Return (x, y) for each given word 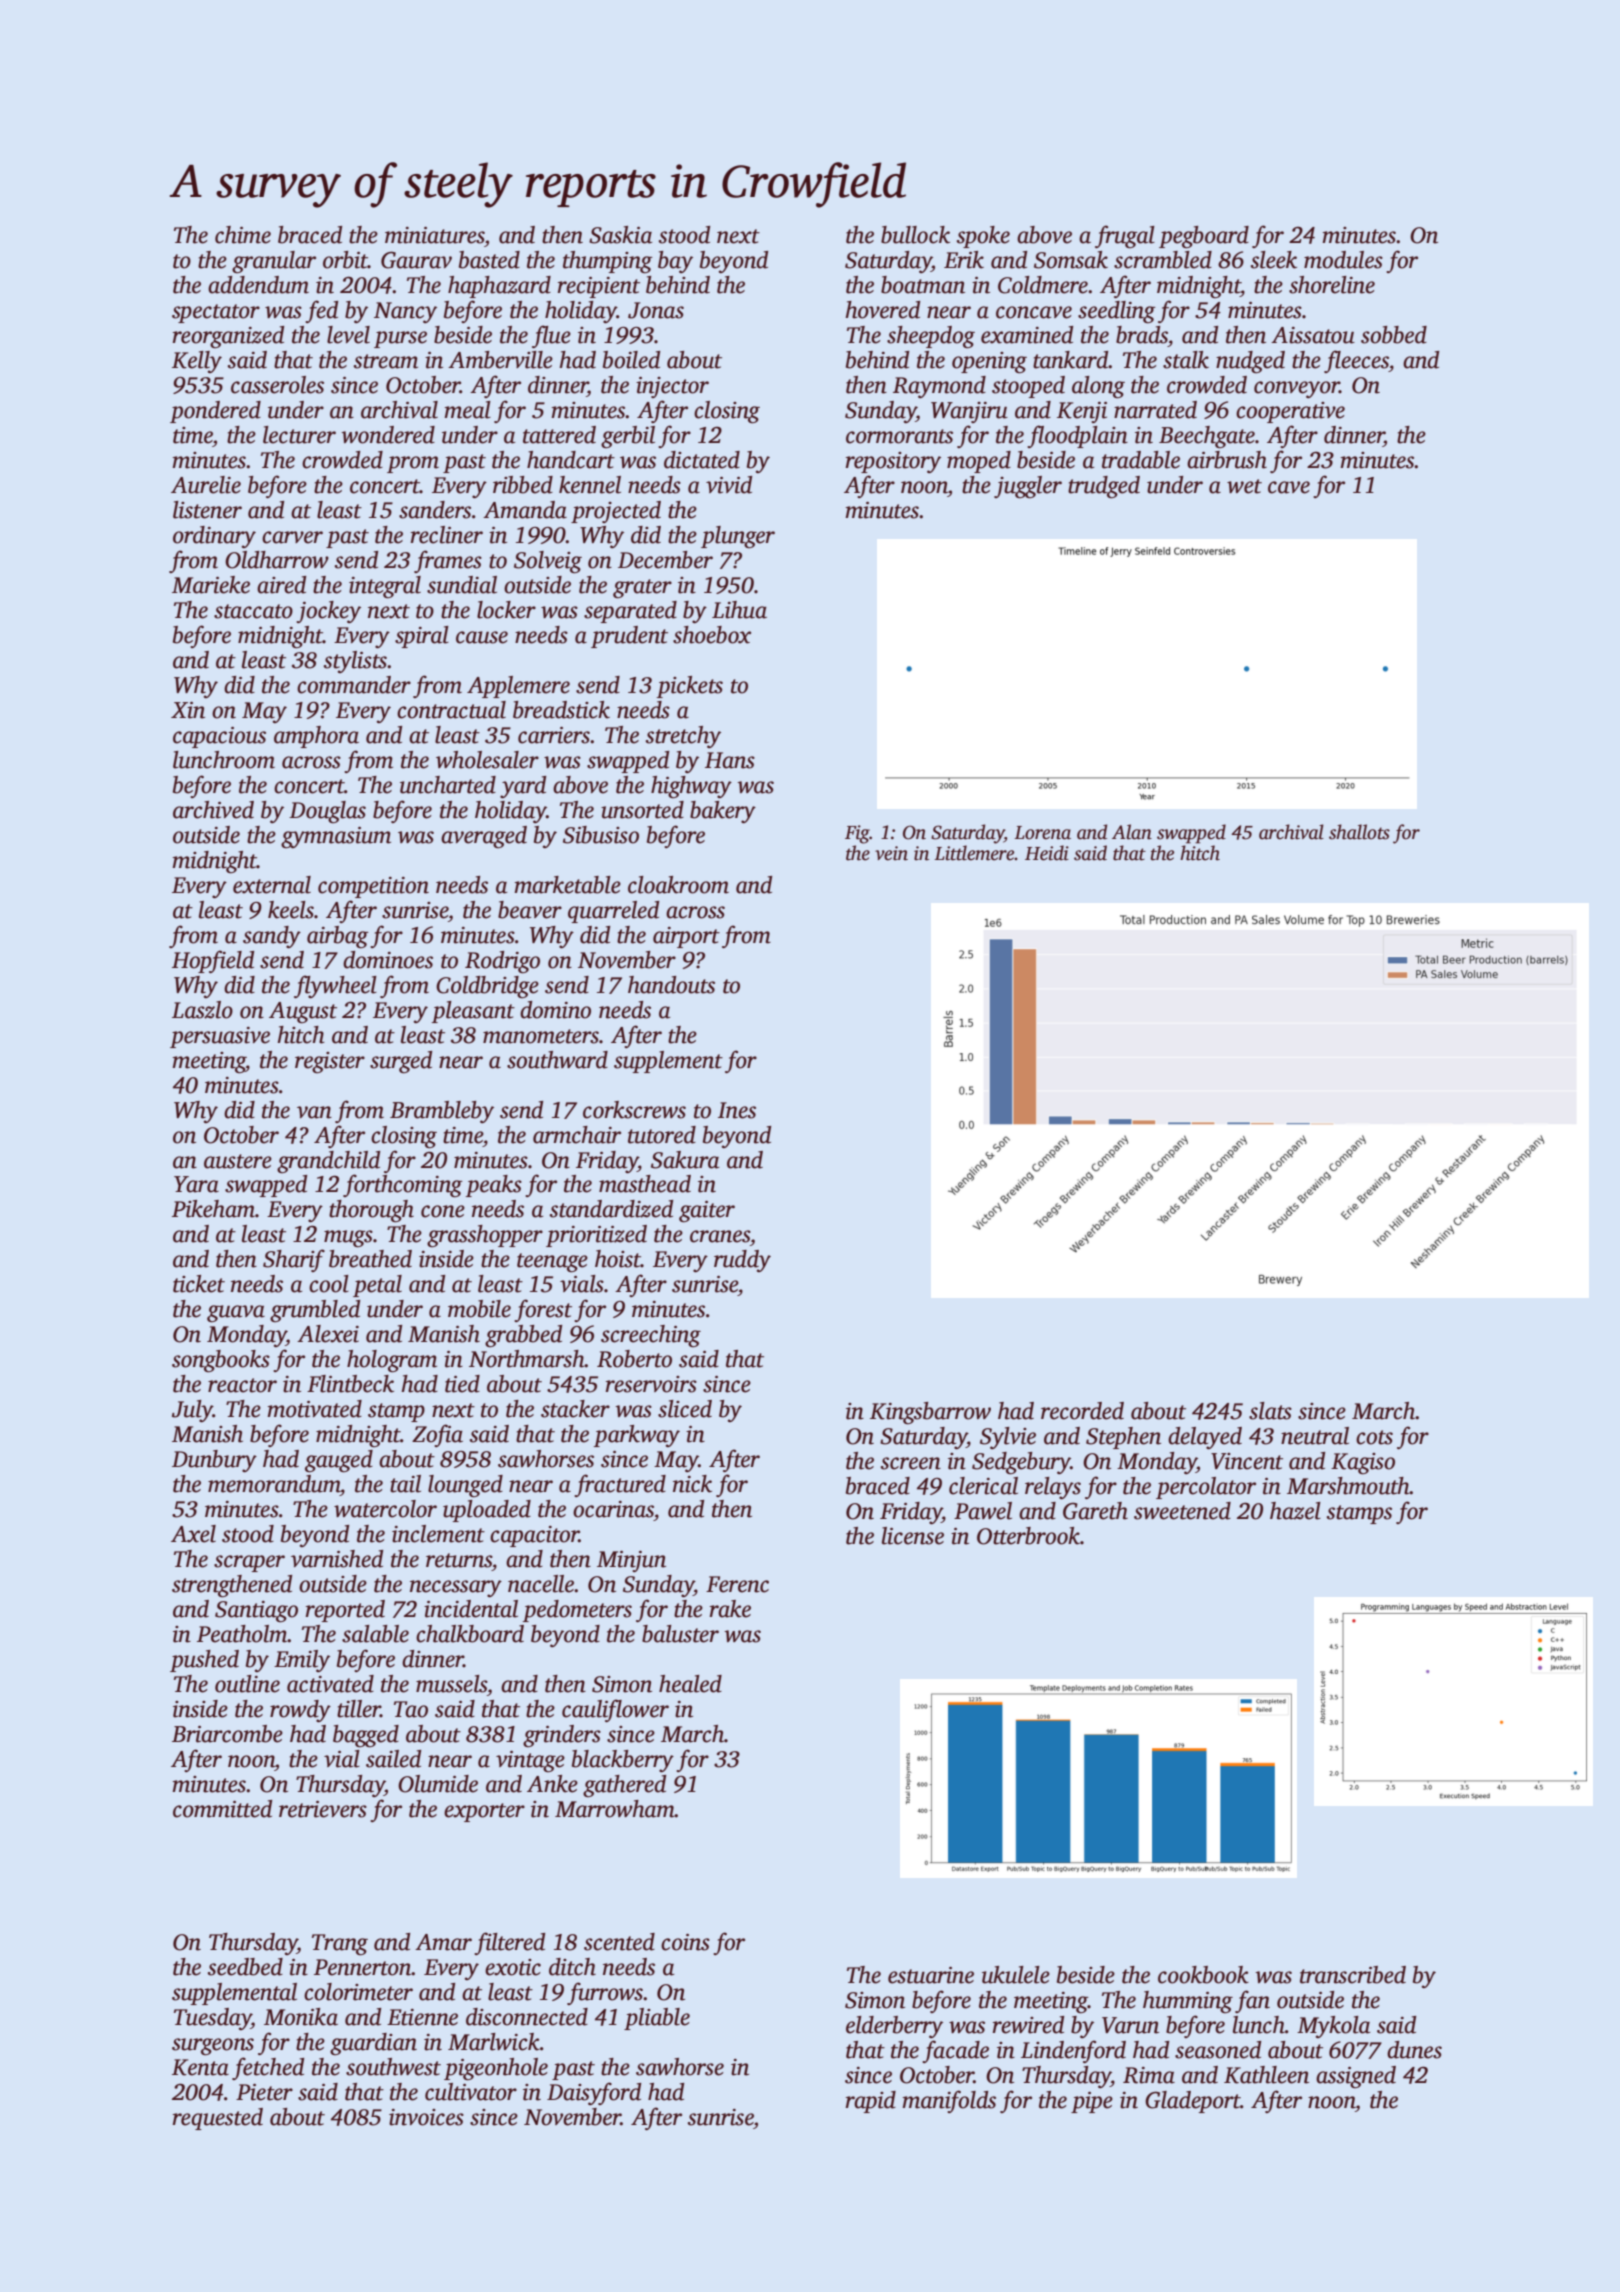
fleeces (1356, 361)
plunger (738, 537)
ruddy (742, 1261)
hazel (1295, 1511)
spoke (983, 237)
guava (236, 1314)
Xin (188, 710)
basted (489, 260)
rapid (871, 2102)
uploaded (487, 1511)
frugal (1125, 237)
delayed (1205, 1438)
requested (218, 2119)
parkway (637, 1436)
